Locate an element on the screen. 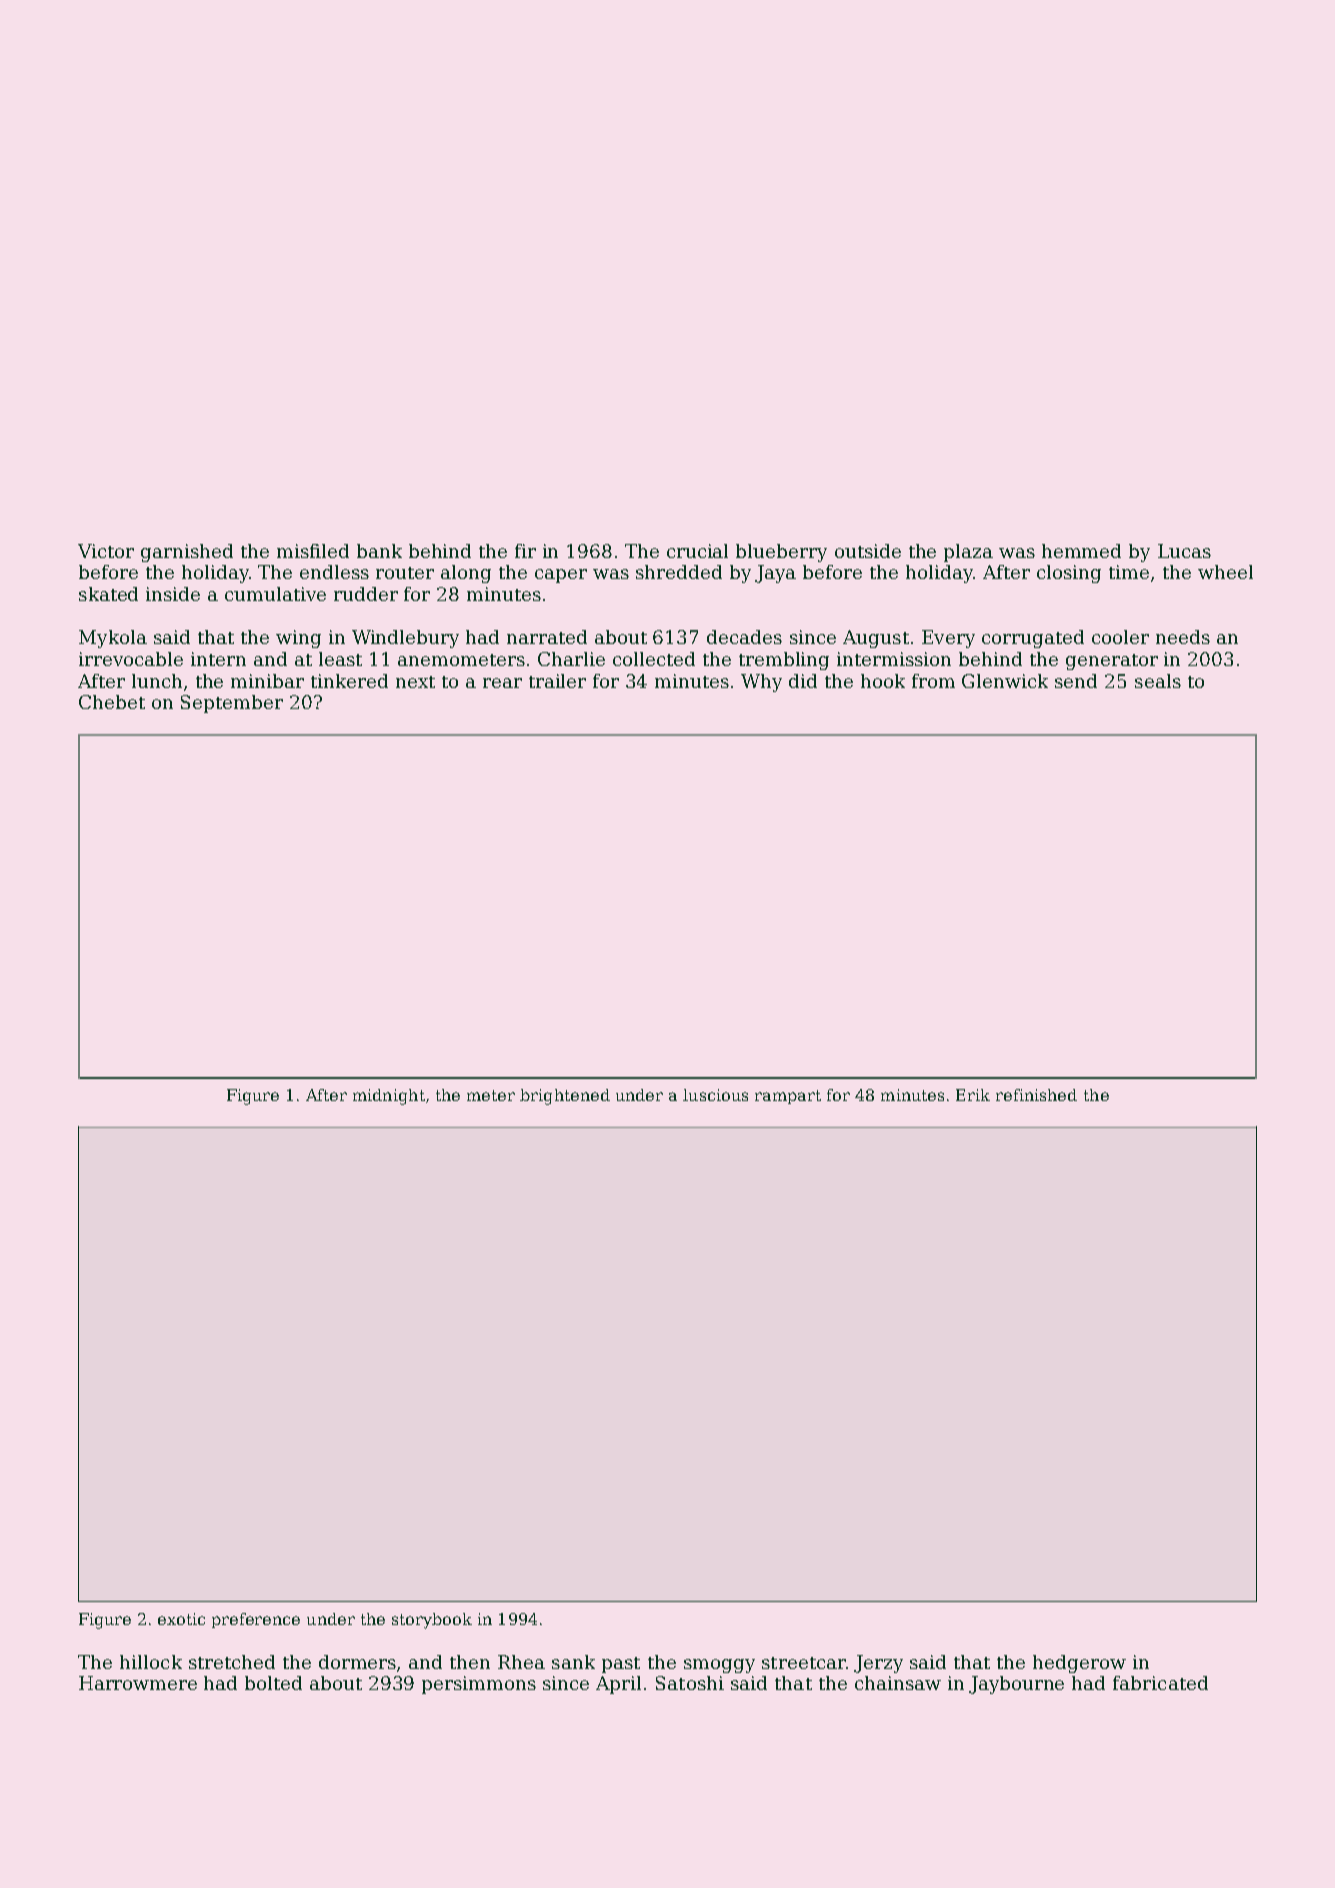 This screenshot has height=1888, width=1335. rampart is located at coordinates (788, 1097).
